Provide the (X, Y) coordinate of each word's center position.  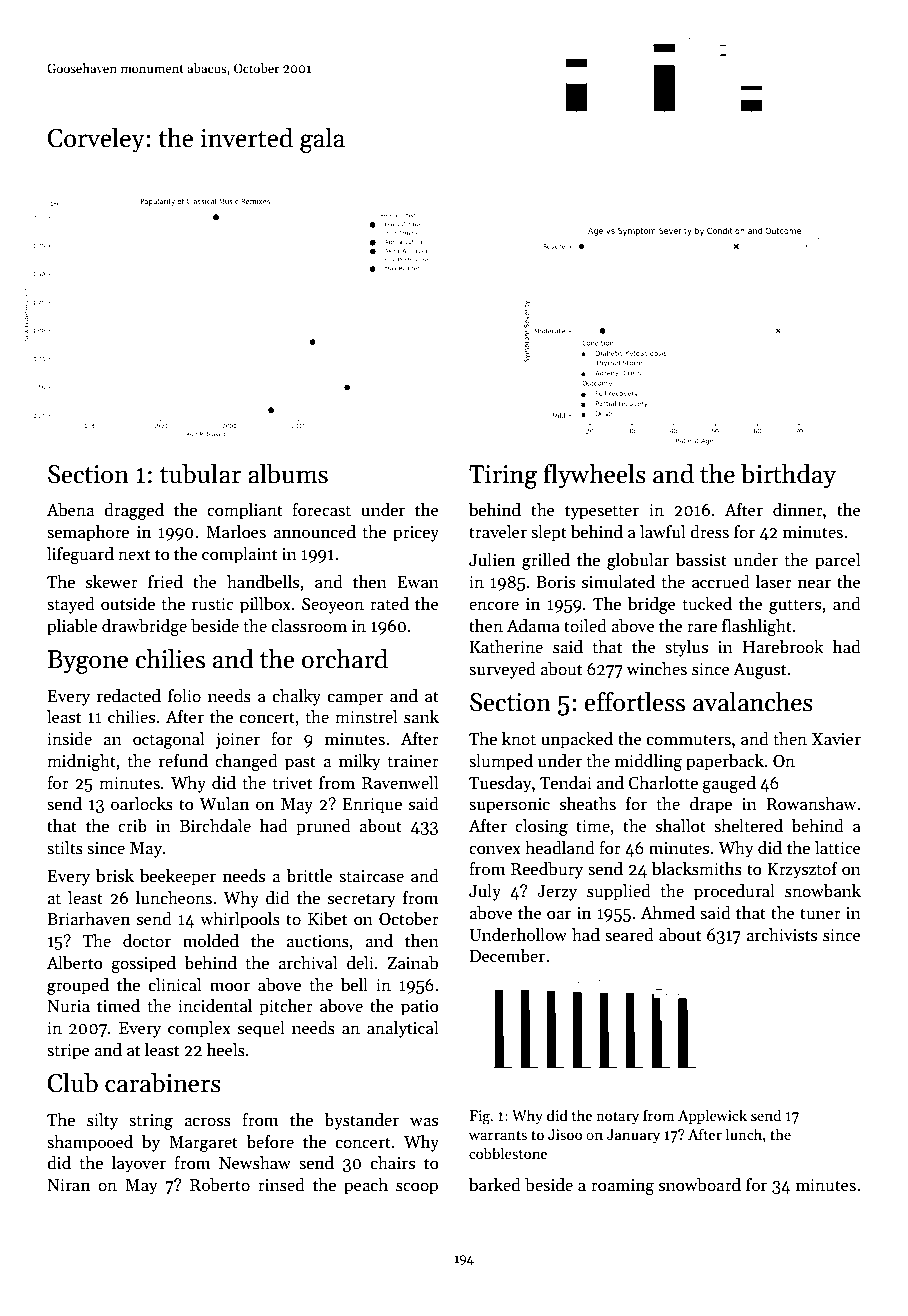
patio (419, 1008)
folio (184, 696)
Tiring (503, 477)
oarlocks (142, 804)
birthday (788, 476)
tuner (820, 913)
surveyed (502, 670)
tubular (200, 473)
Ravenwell (400, 783)
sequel (261, 1029)
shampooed (90, 1143)
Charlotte (663, 783)
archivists (781, 935)
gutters (795, 606)
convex (495, 850)
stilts (65, 848)
